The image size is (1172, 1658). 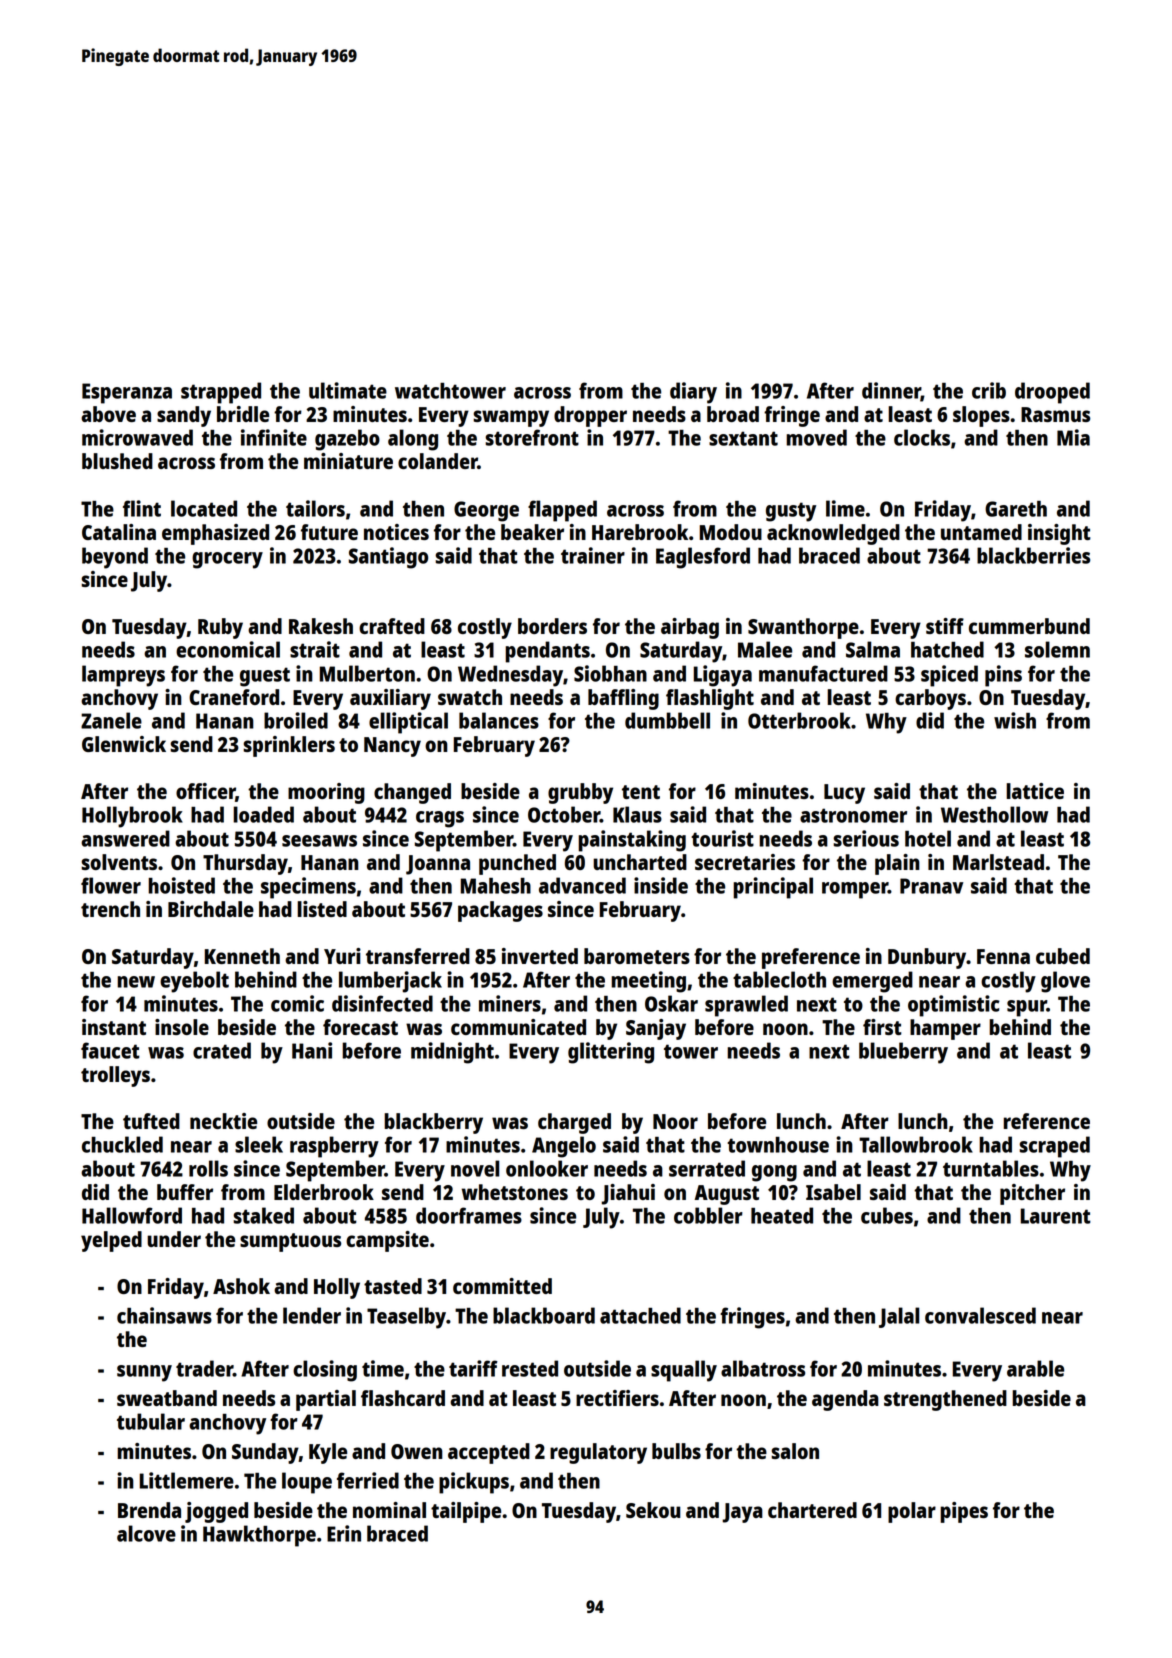 What do you see at coordinates (653, 1510) in the screenshot?
I see `Sekou` at bounding box center [653, 1510].
